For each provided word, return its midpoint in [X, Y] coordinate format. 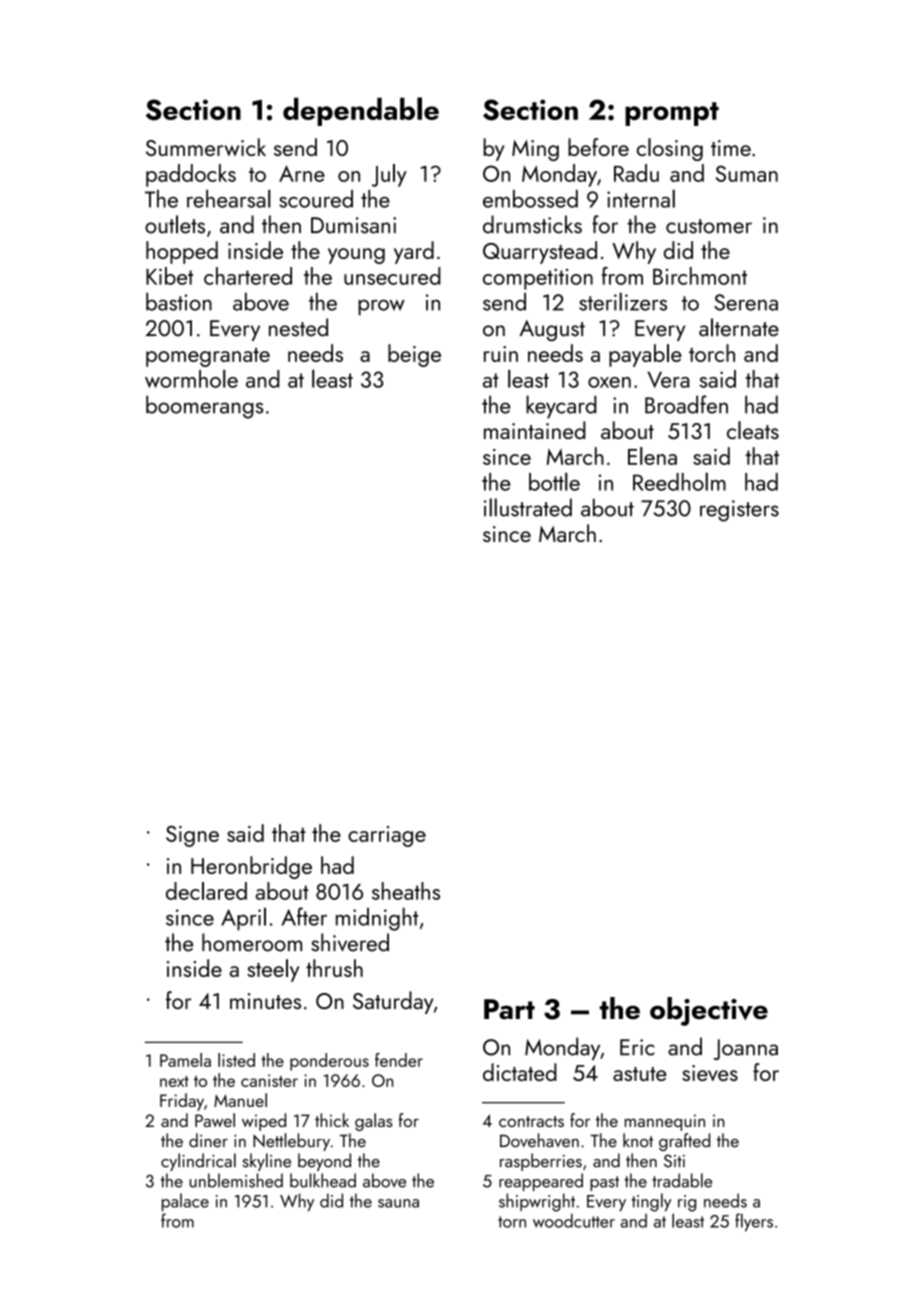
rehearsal [229, 198]
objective [709, 1011]
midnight [377, 919]
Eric [637, 1047]
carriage [387, 836]
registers [739, 511]
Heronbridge [251, 867]
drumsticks [532, 224]
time [731, 148]
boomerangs [205, 407]
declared [206, 891]
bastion [179, 301]
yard [414, 252]
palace [185, 1202]
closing [670, 149]
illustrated [528, 507]
